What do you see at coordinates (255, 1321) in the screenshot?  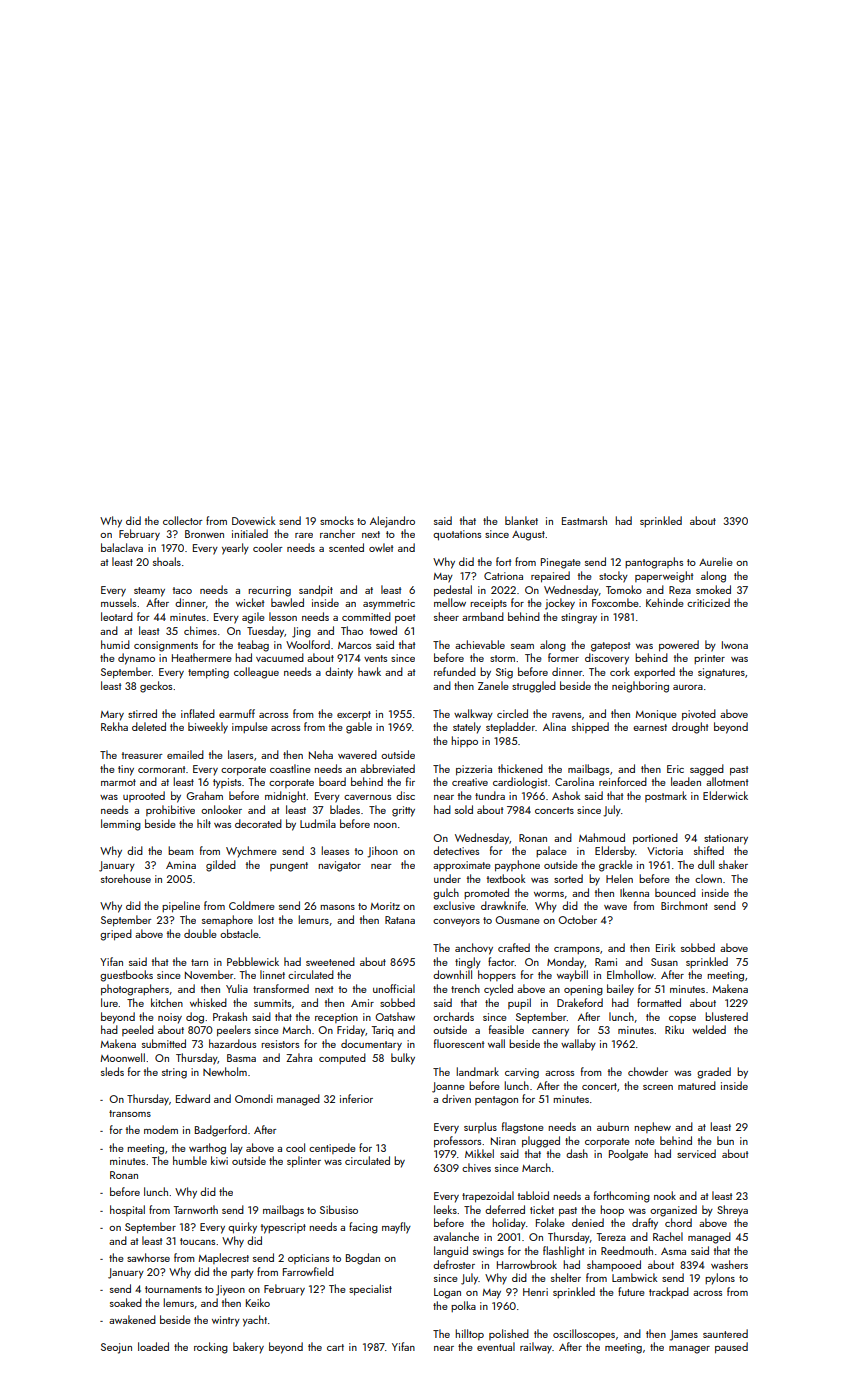 I see `yacht` at bounding box center [255, 1321].
